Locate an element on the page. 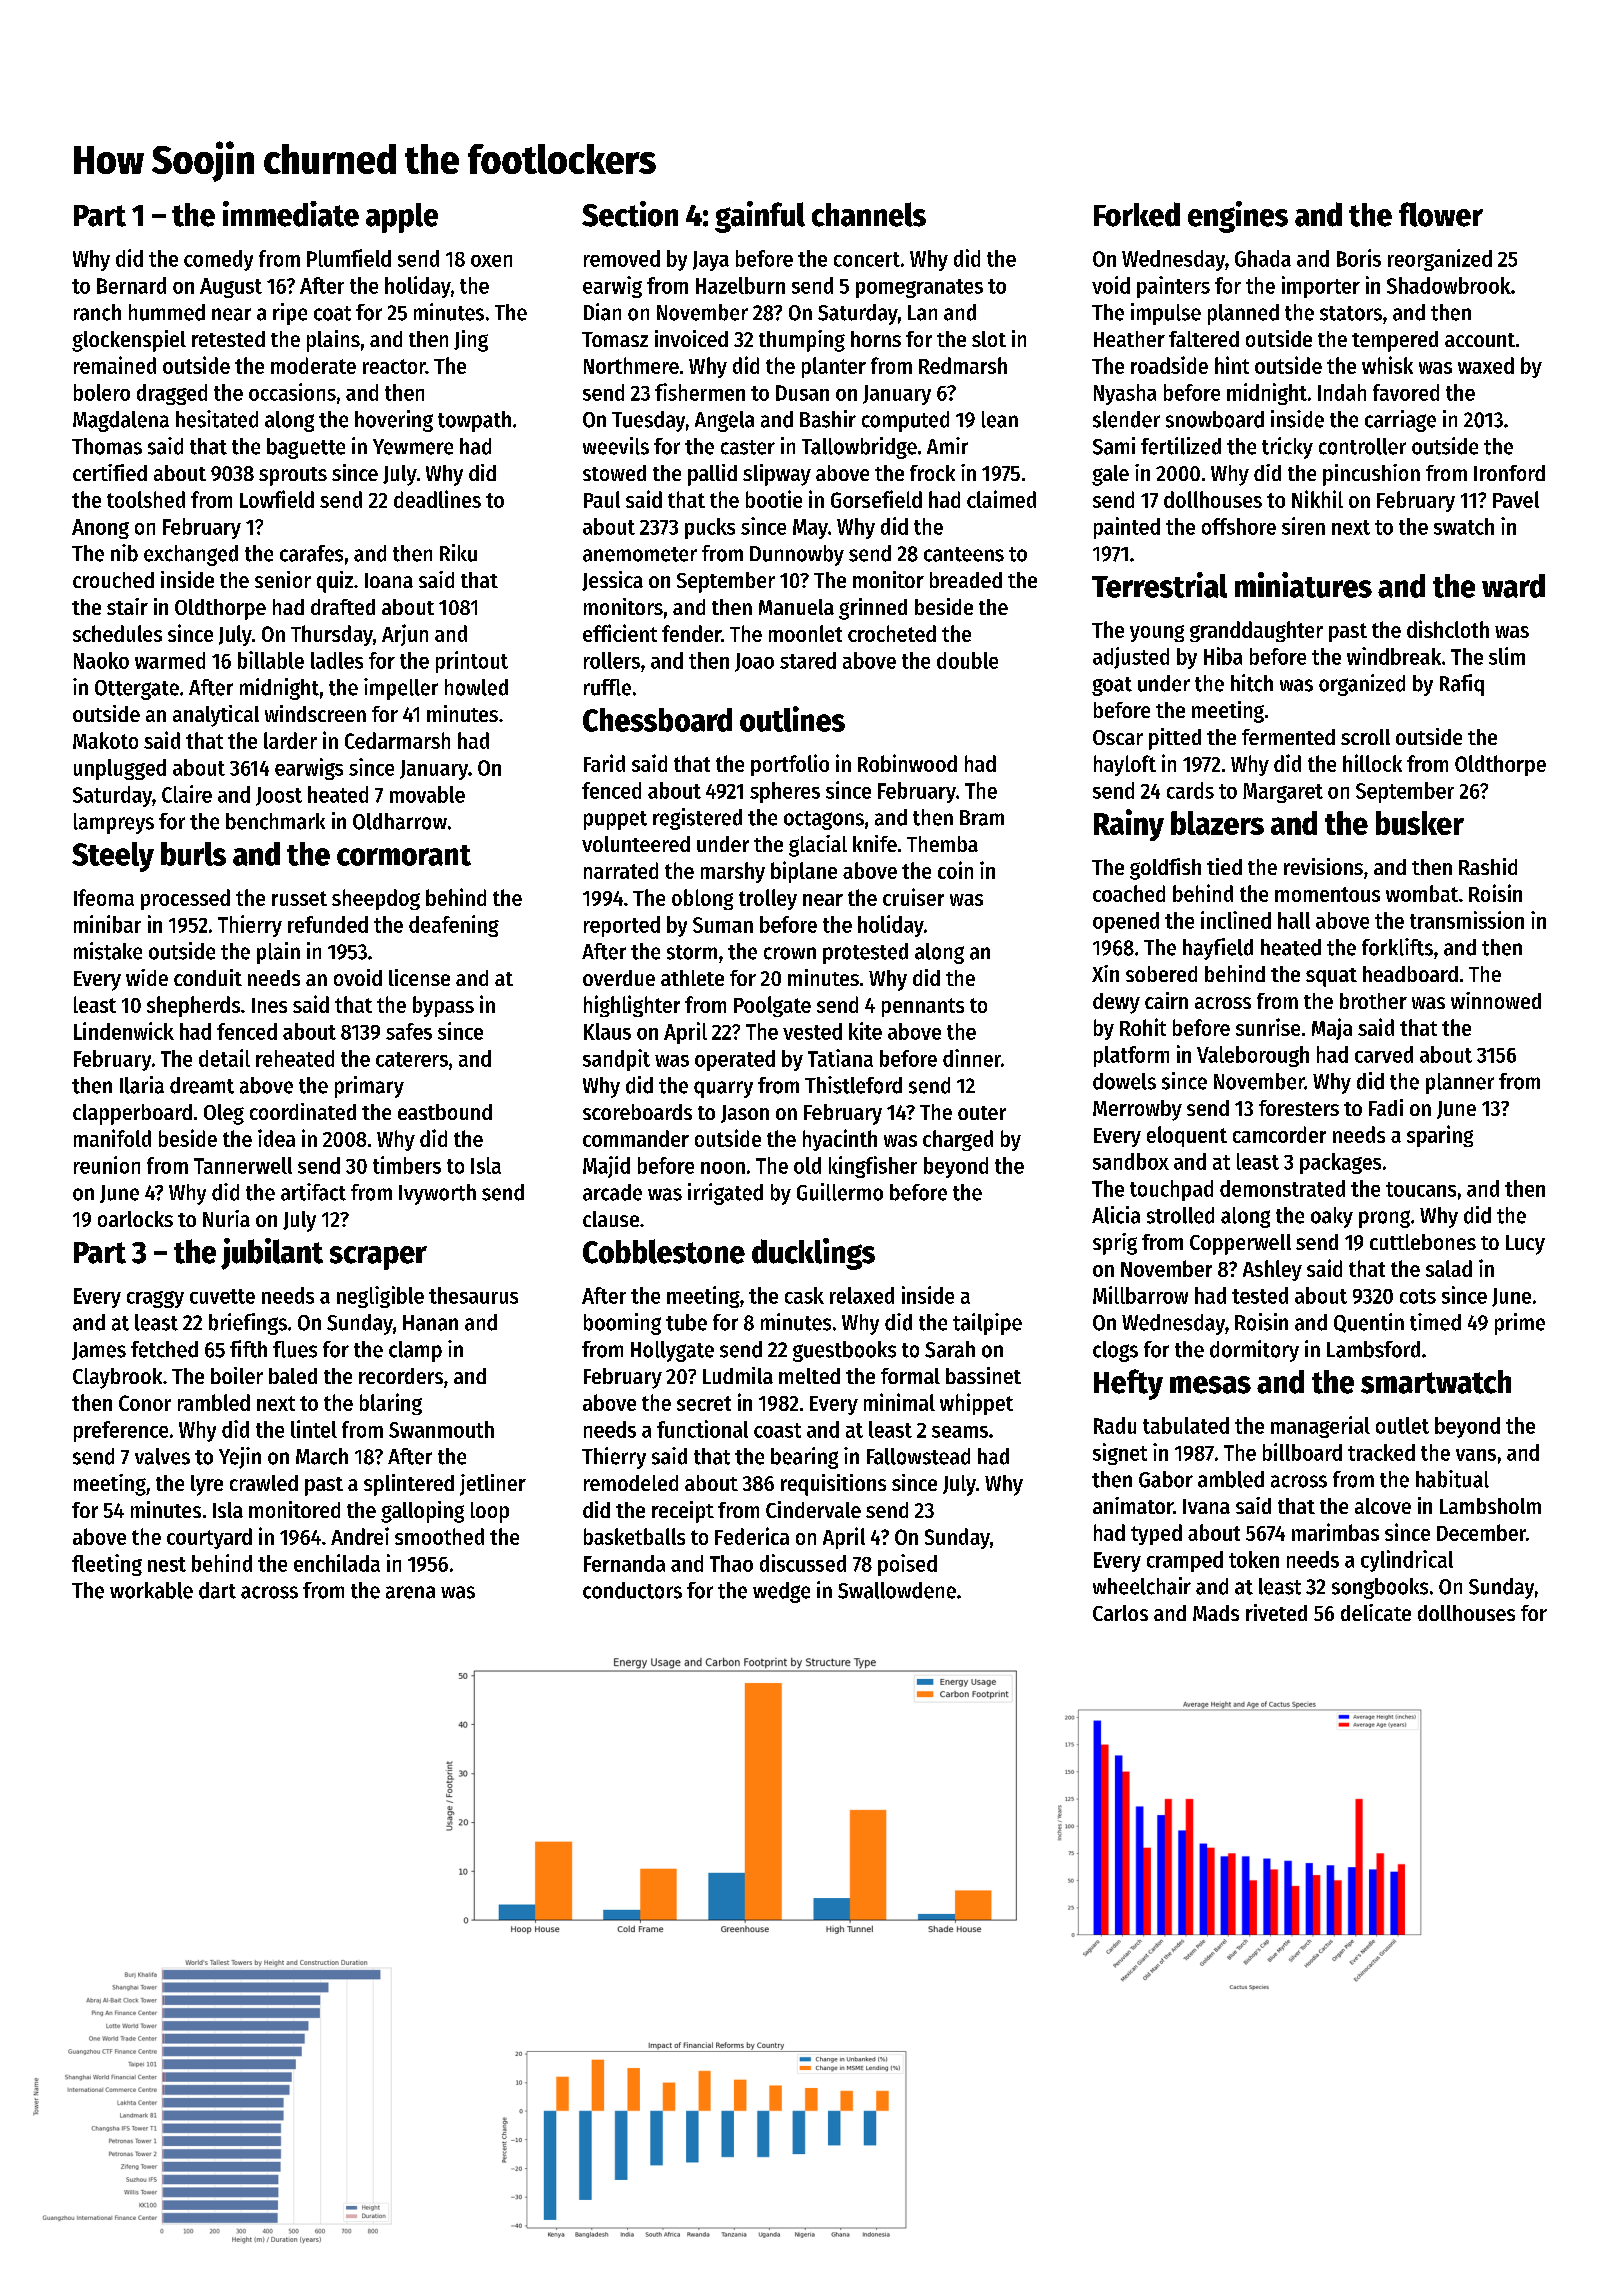 The image size is (1620, 2292). lampreys is located at coordinates (114, 823).
